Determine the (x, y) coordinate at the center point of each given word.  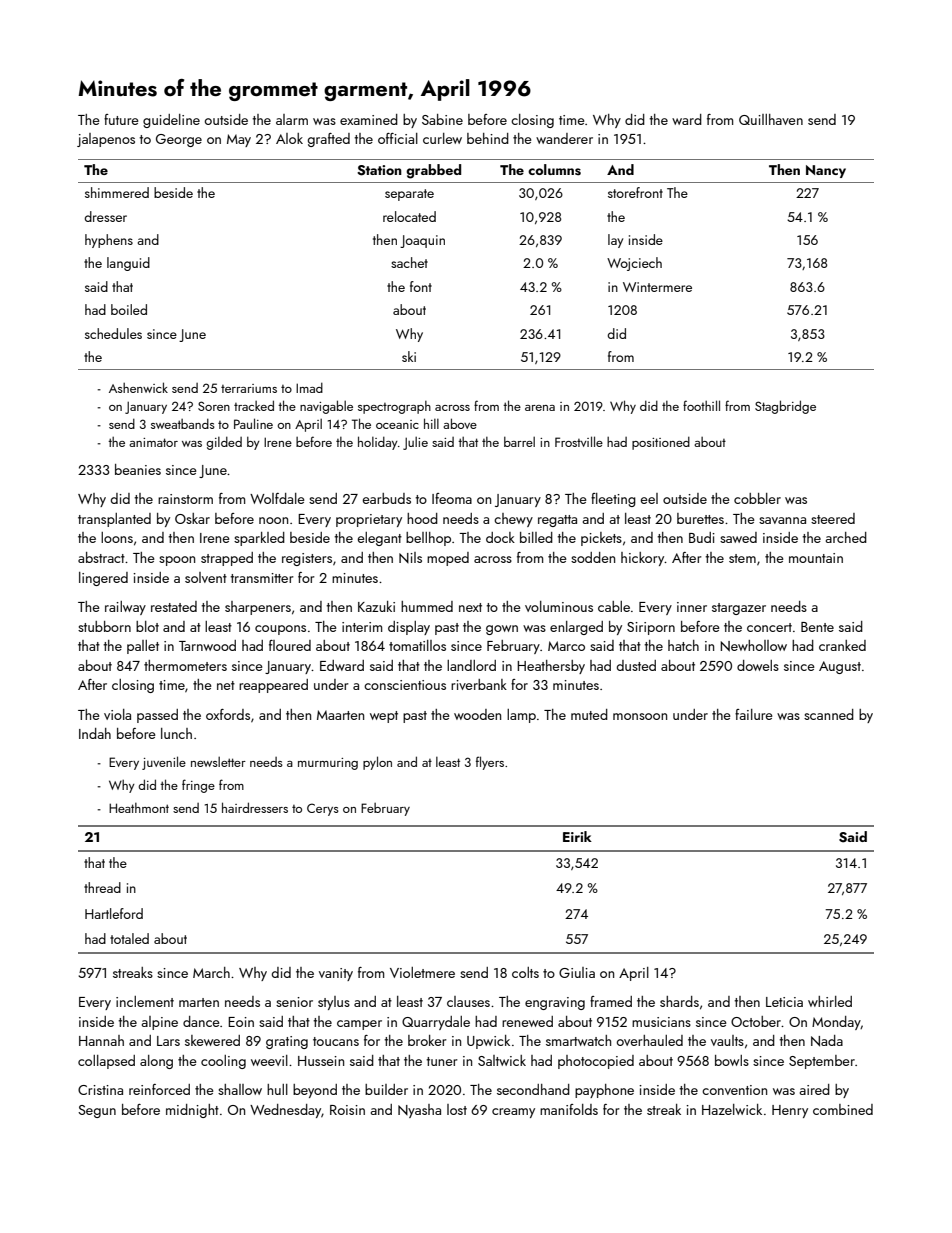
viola (117, 714)
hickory (643, 559)
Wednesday (285, 1111)
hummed (427, 606)
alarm (292, 119)
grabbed (433, 171)
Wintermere (657, 287)
